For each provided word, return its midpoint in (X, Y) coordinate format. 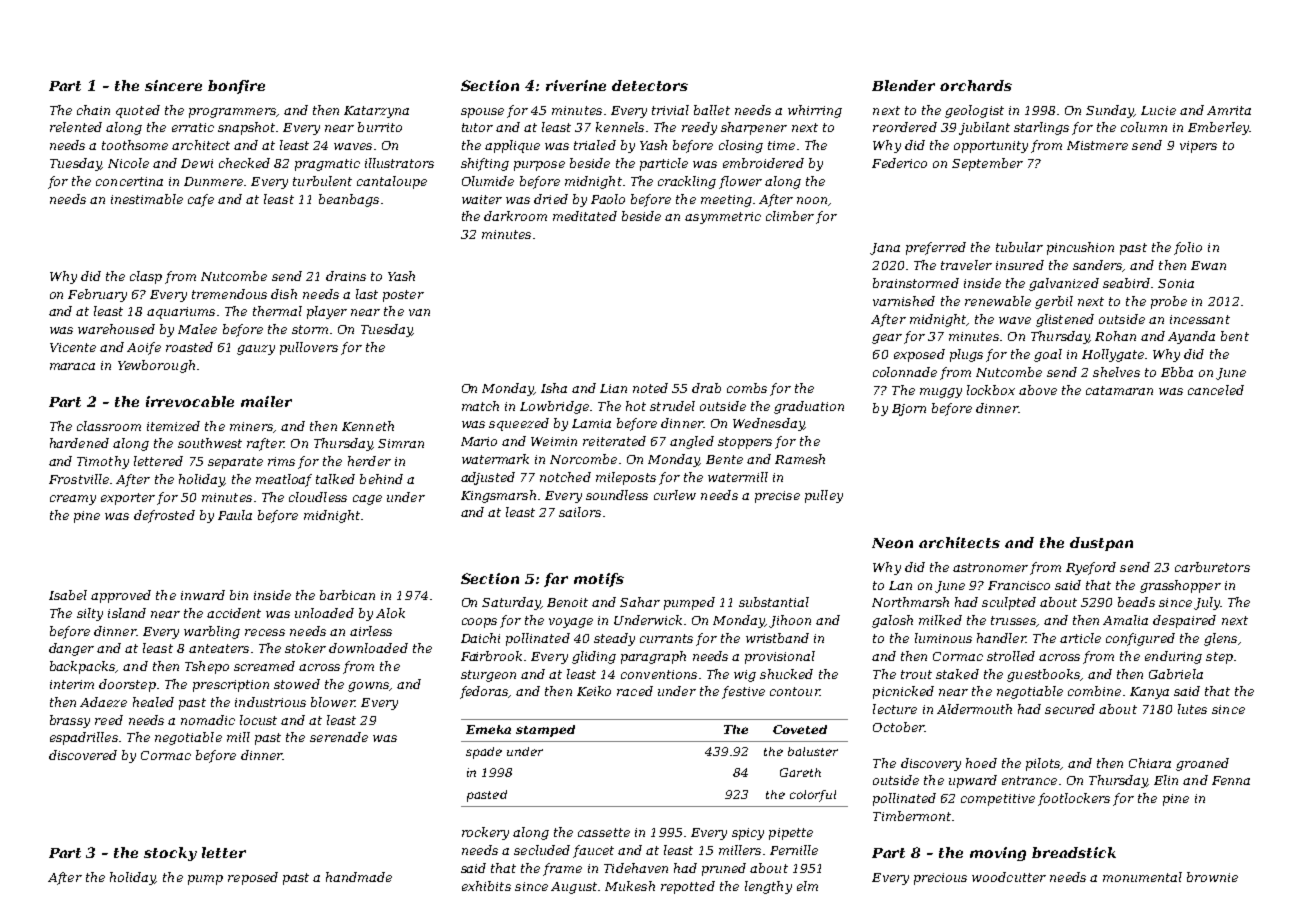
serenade (339, 737)
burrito (380, 127)
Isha (554, 388)
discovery (931, 764)
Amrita (1229, 110)
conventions (659, 674)
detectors (650, 85)
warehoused (116, 329)
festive (743, 692)
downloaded (368, 648)
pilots (1043, 764)
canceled (1216, 390)
